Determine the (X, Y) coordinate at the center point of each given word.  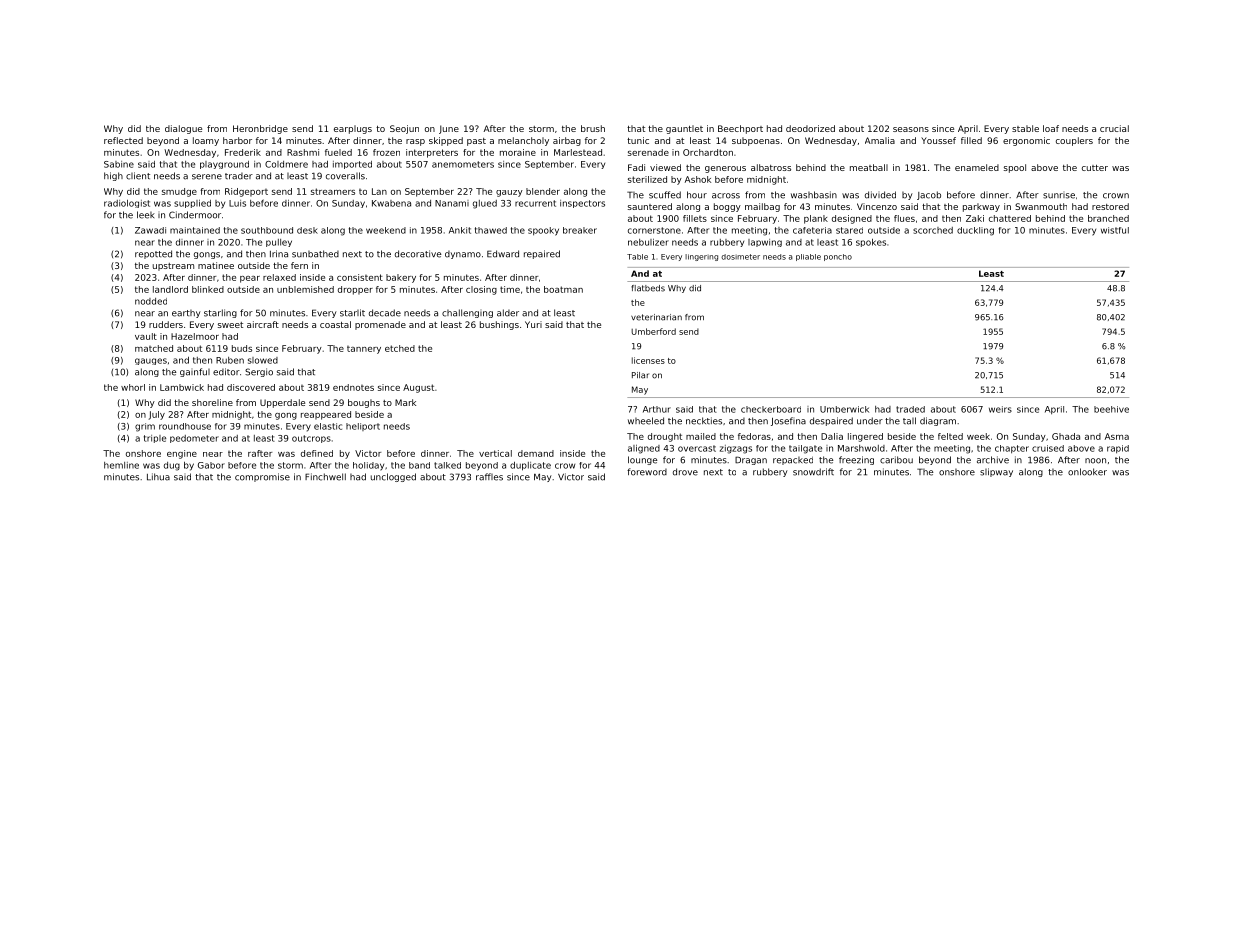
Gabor (211, 465)
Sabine (119, 164)
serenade (648, 152)
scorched (933, 230)
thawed (491, 230)
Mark (405, 402)
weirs (1000, 409)
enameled (977, 167)
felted (950, 436)
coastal (335, 324)
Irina (279, 254)
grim (145, 427)
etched (400, 348)
